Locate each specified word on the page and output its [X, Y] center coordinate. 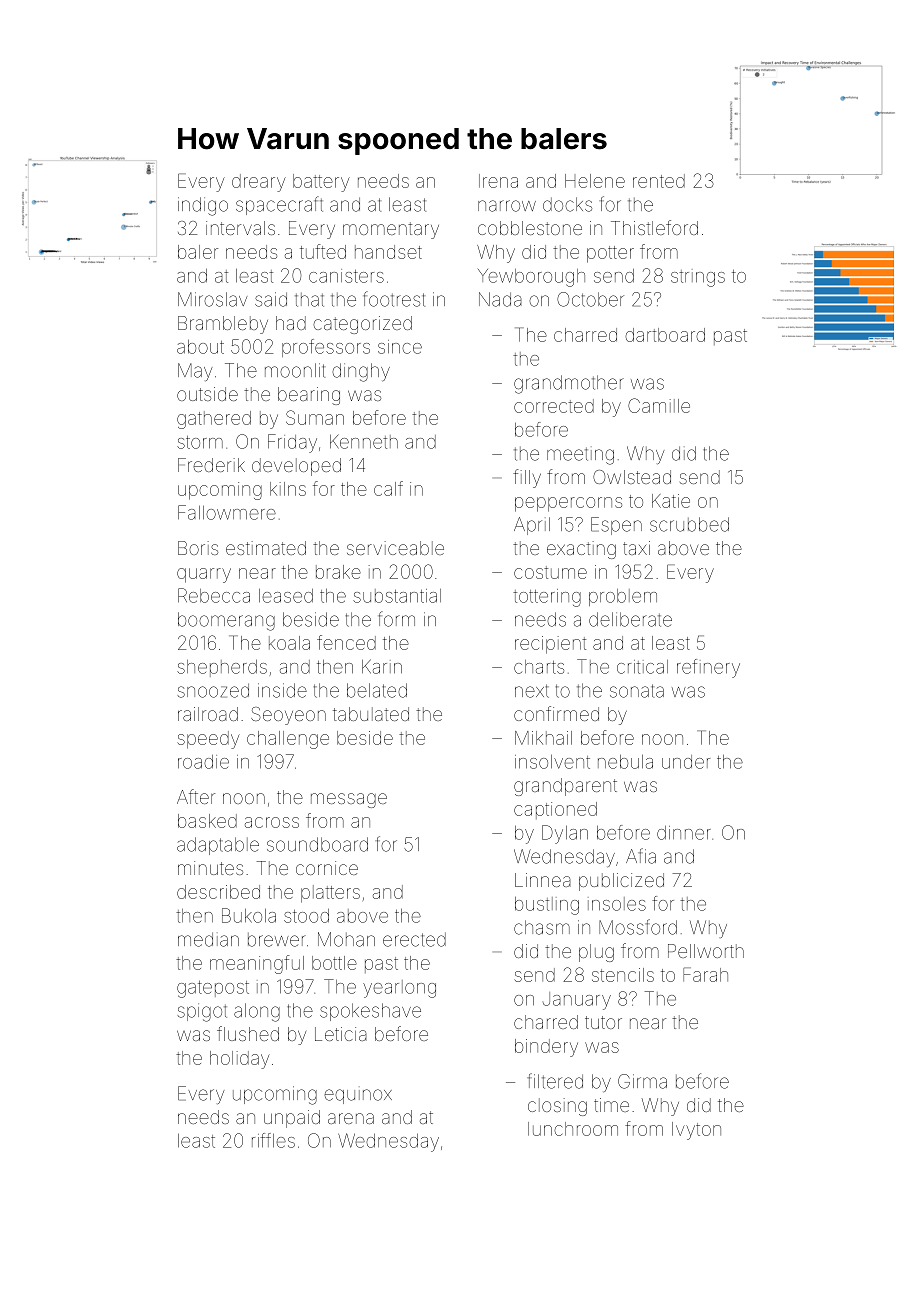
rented [659, 181]
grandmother [569, 384]
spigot [202, 1012]
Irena [498, 181]
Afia [641, 856]
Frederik [211, 465]
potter [610, 254]
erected [414, 939]
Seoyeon [288, 716]
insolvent [552, 762]
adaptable [218, 846]
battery [321, 183]
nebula [625, 762]
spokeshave [370, 1012]
